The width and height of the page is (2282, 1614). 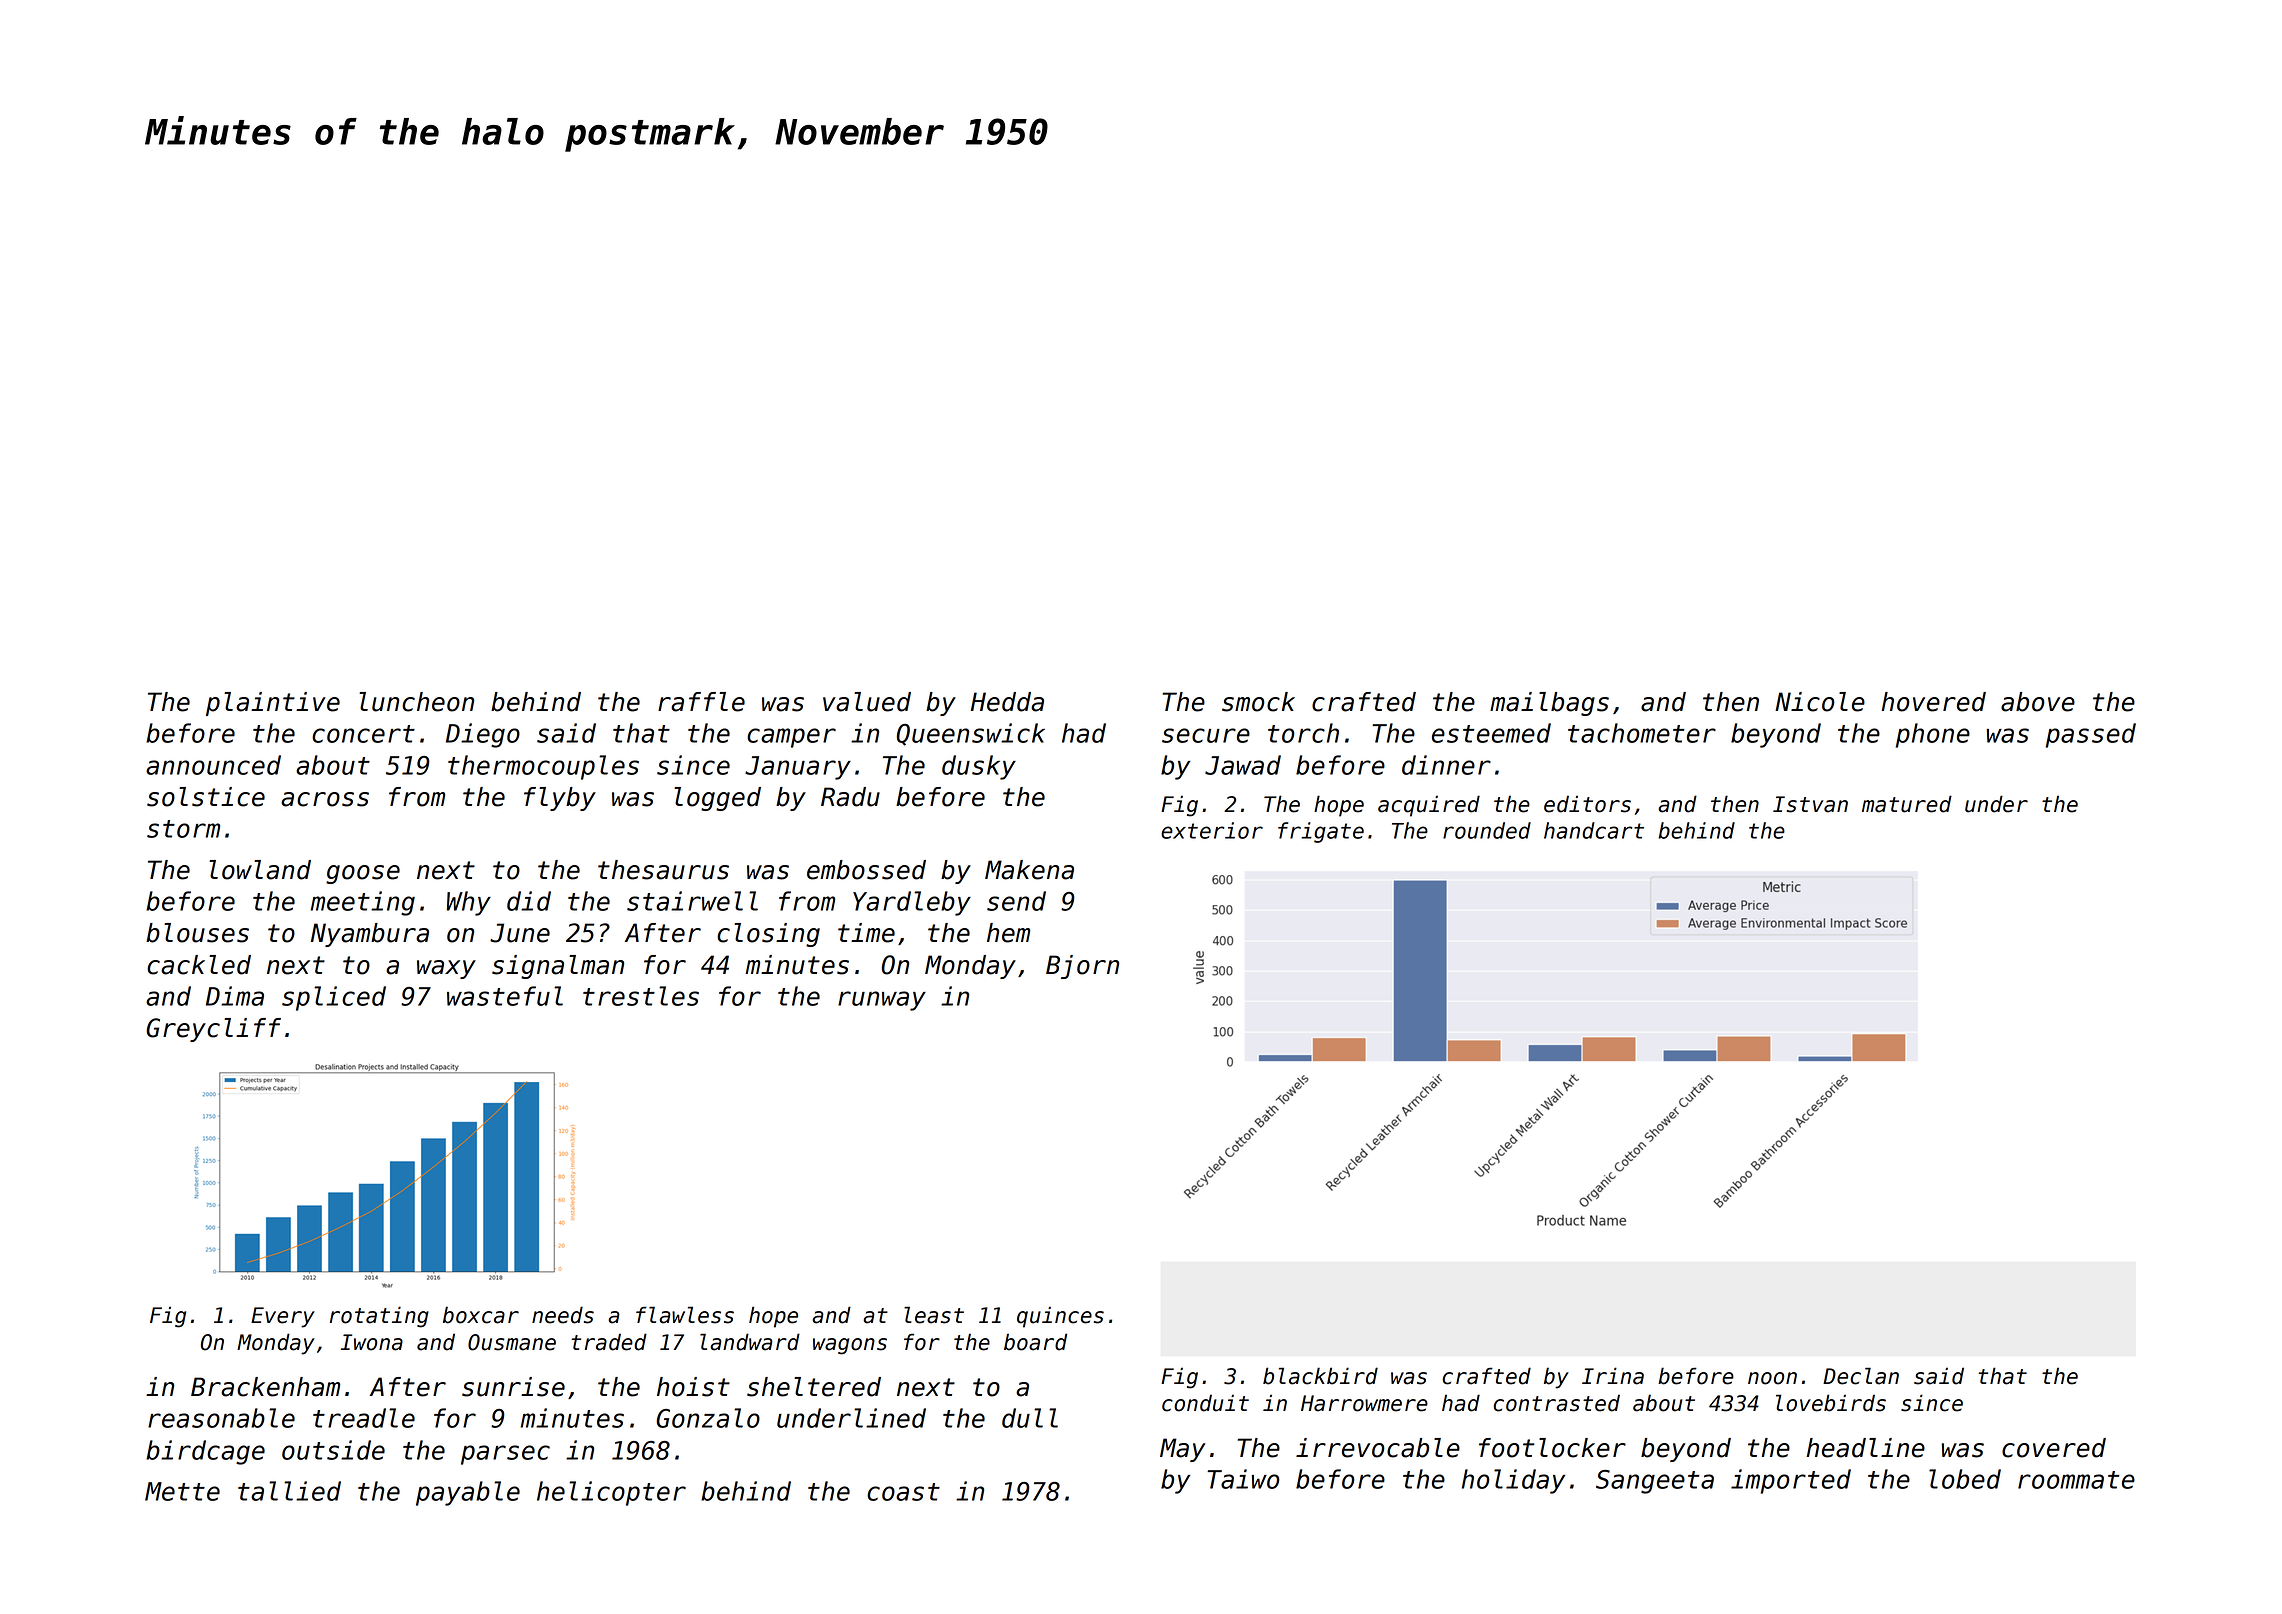 What do you see at coordinates (1082, 967) in the page?
I see `Bjorn` at bounding box center [1082, 967].
